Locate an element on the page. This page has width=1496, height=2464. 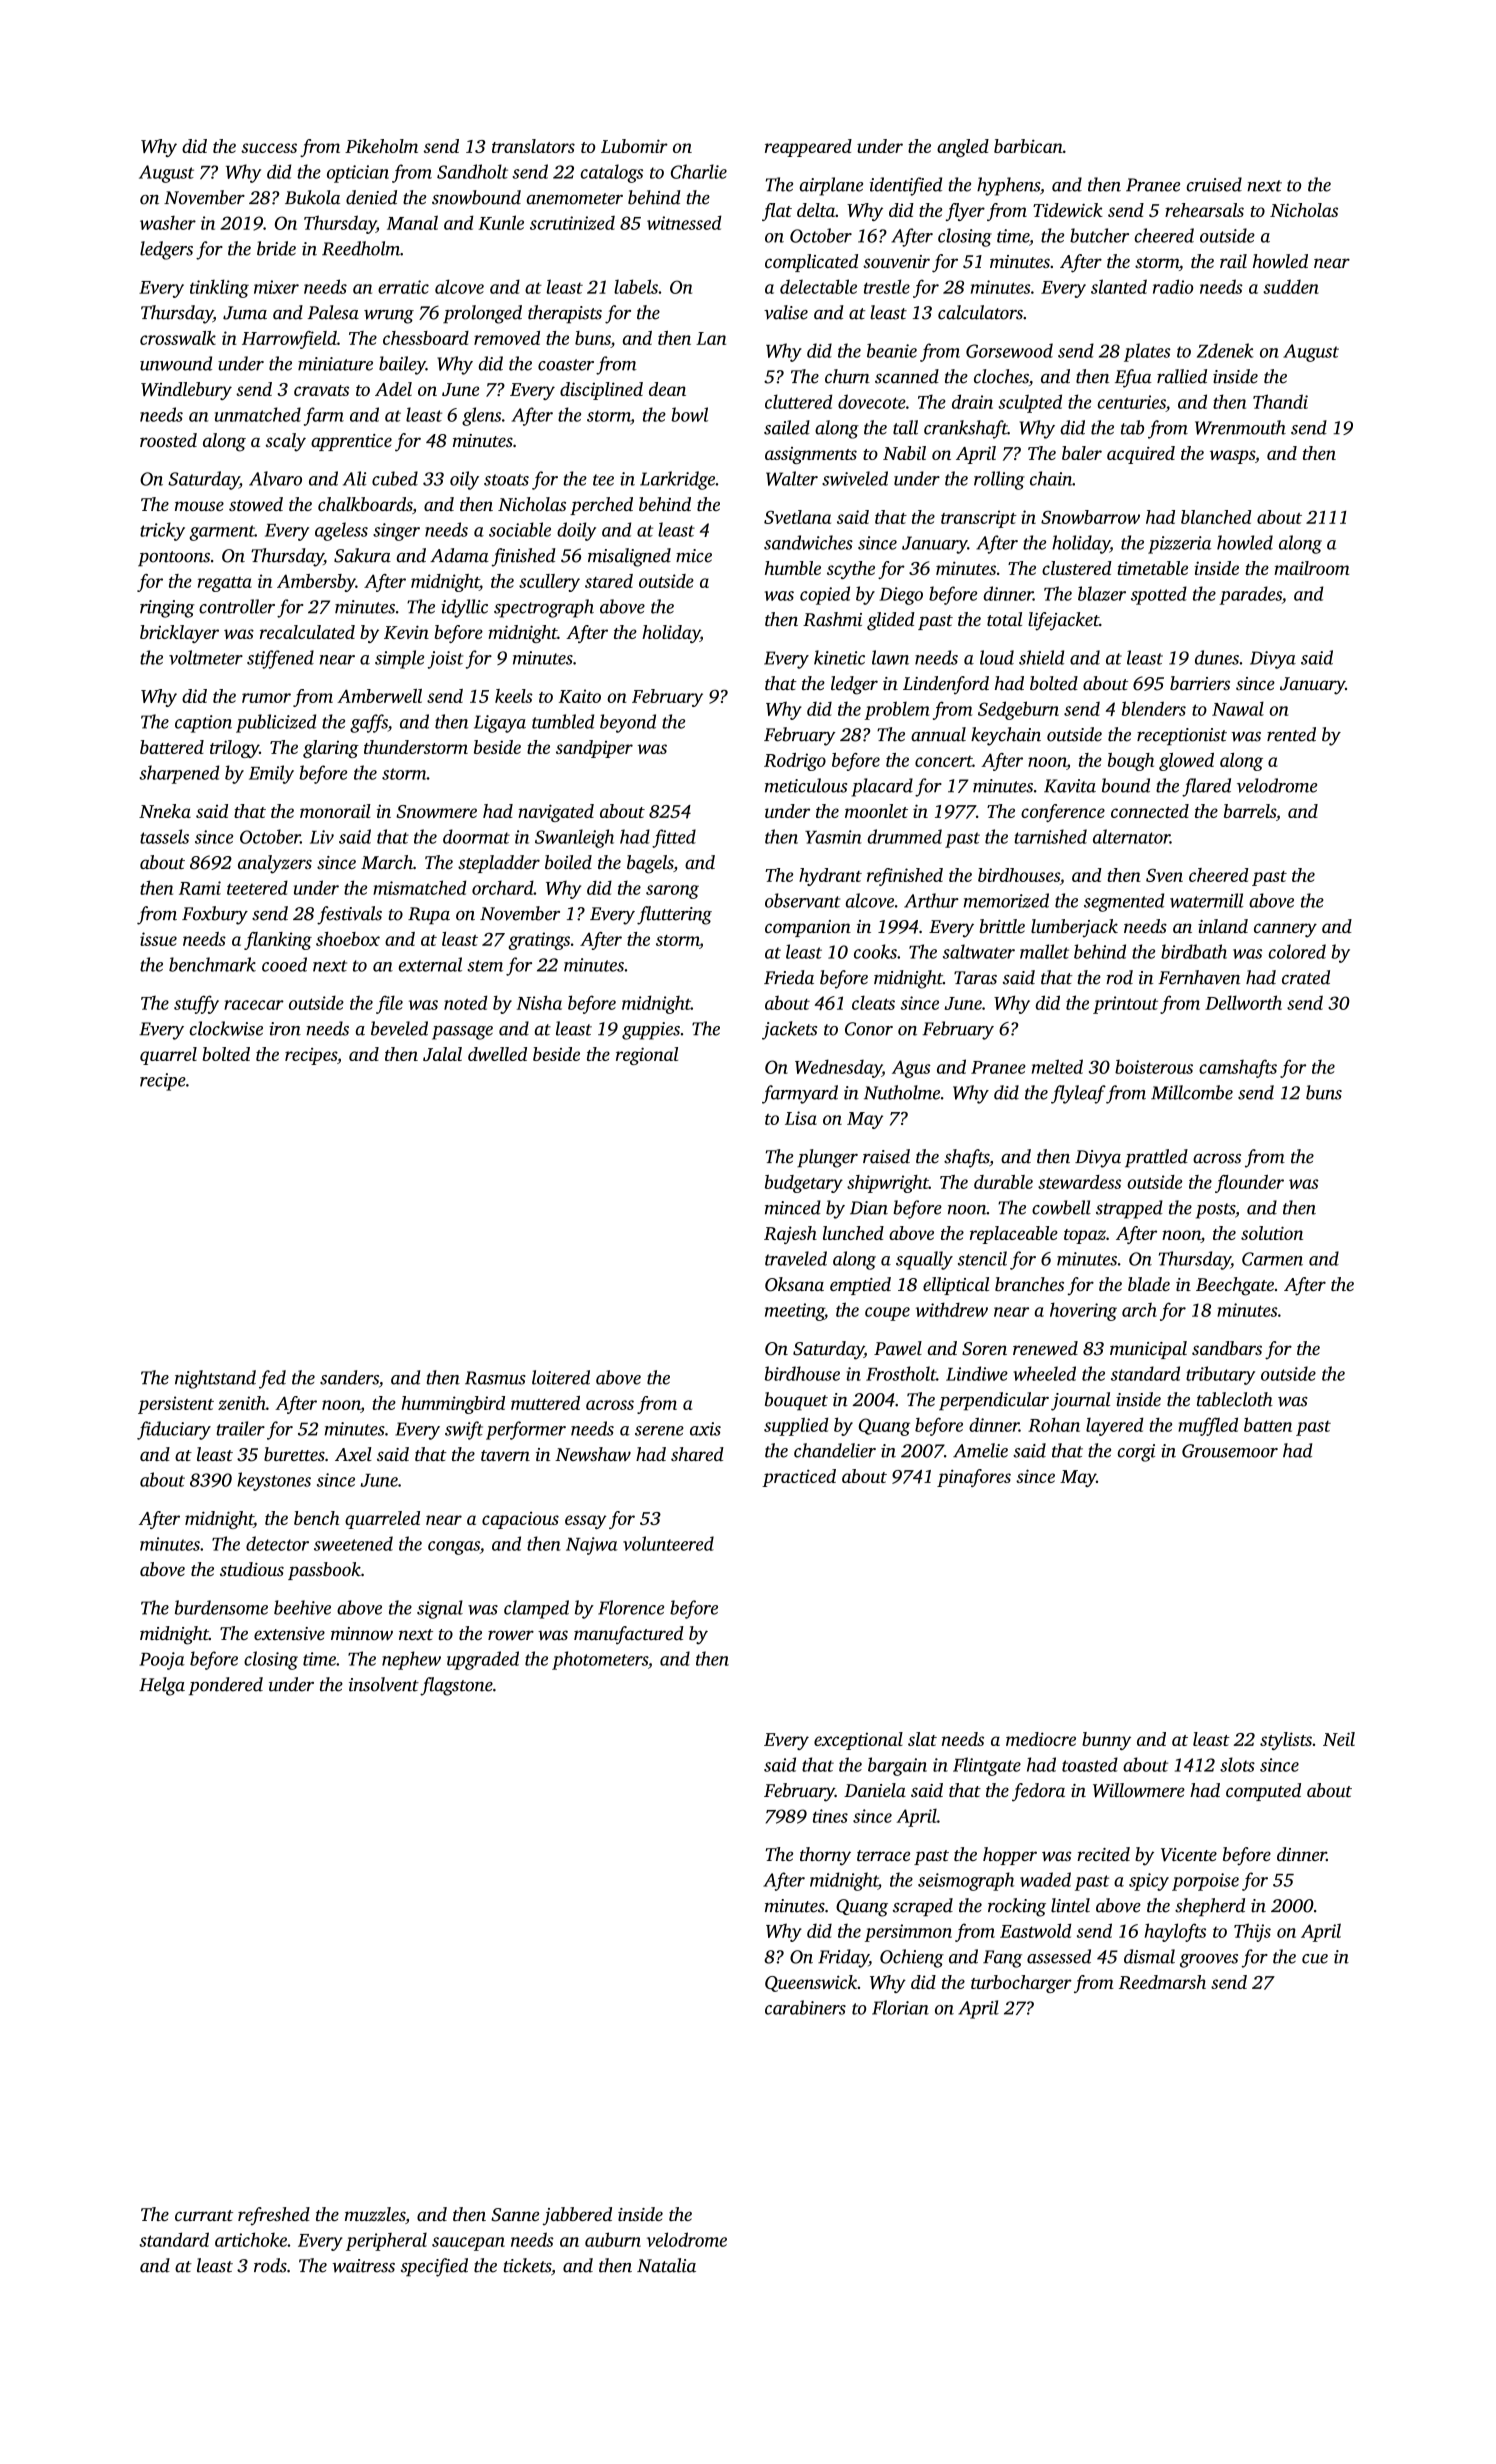
Lubomir is located at coordinates (634, 146).
